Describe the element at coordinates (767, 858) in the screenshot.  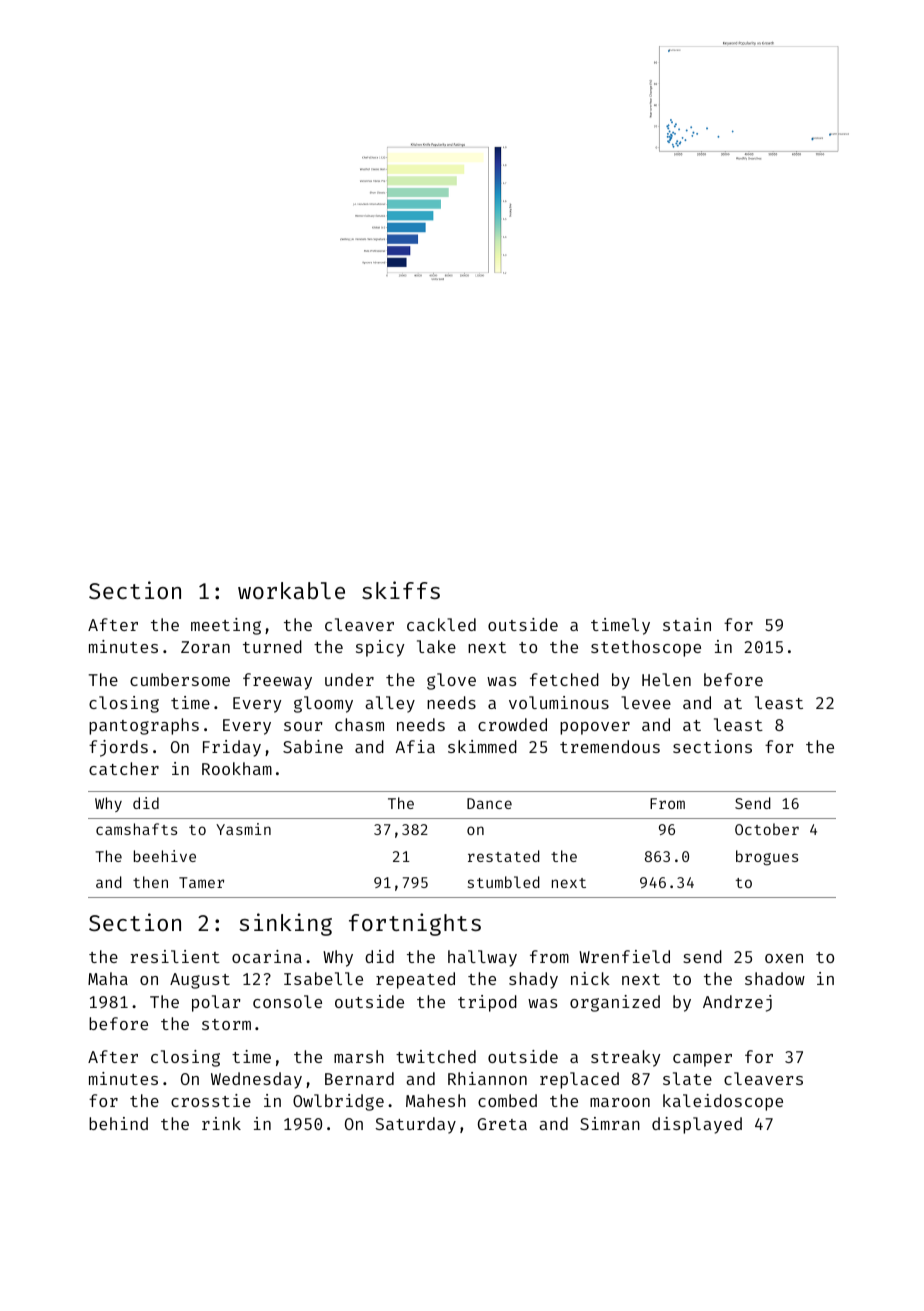
I see `brogues` at that location.
